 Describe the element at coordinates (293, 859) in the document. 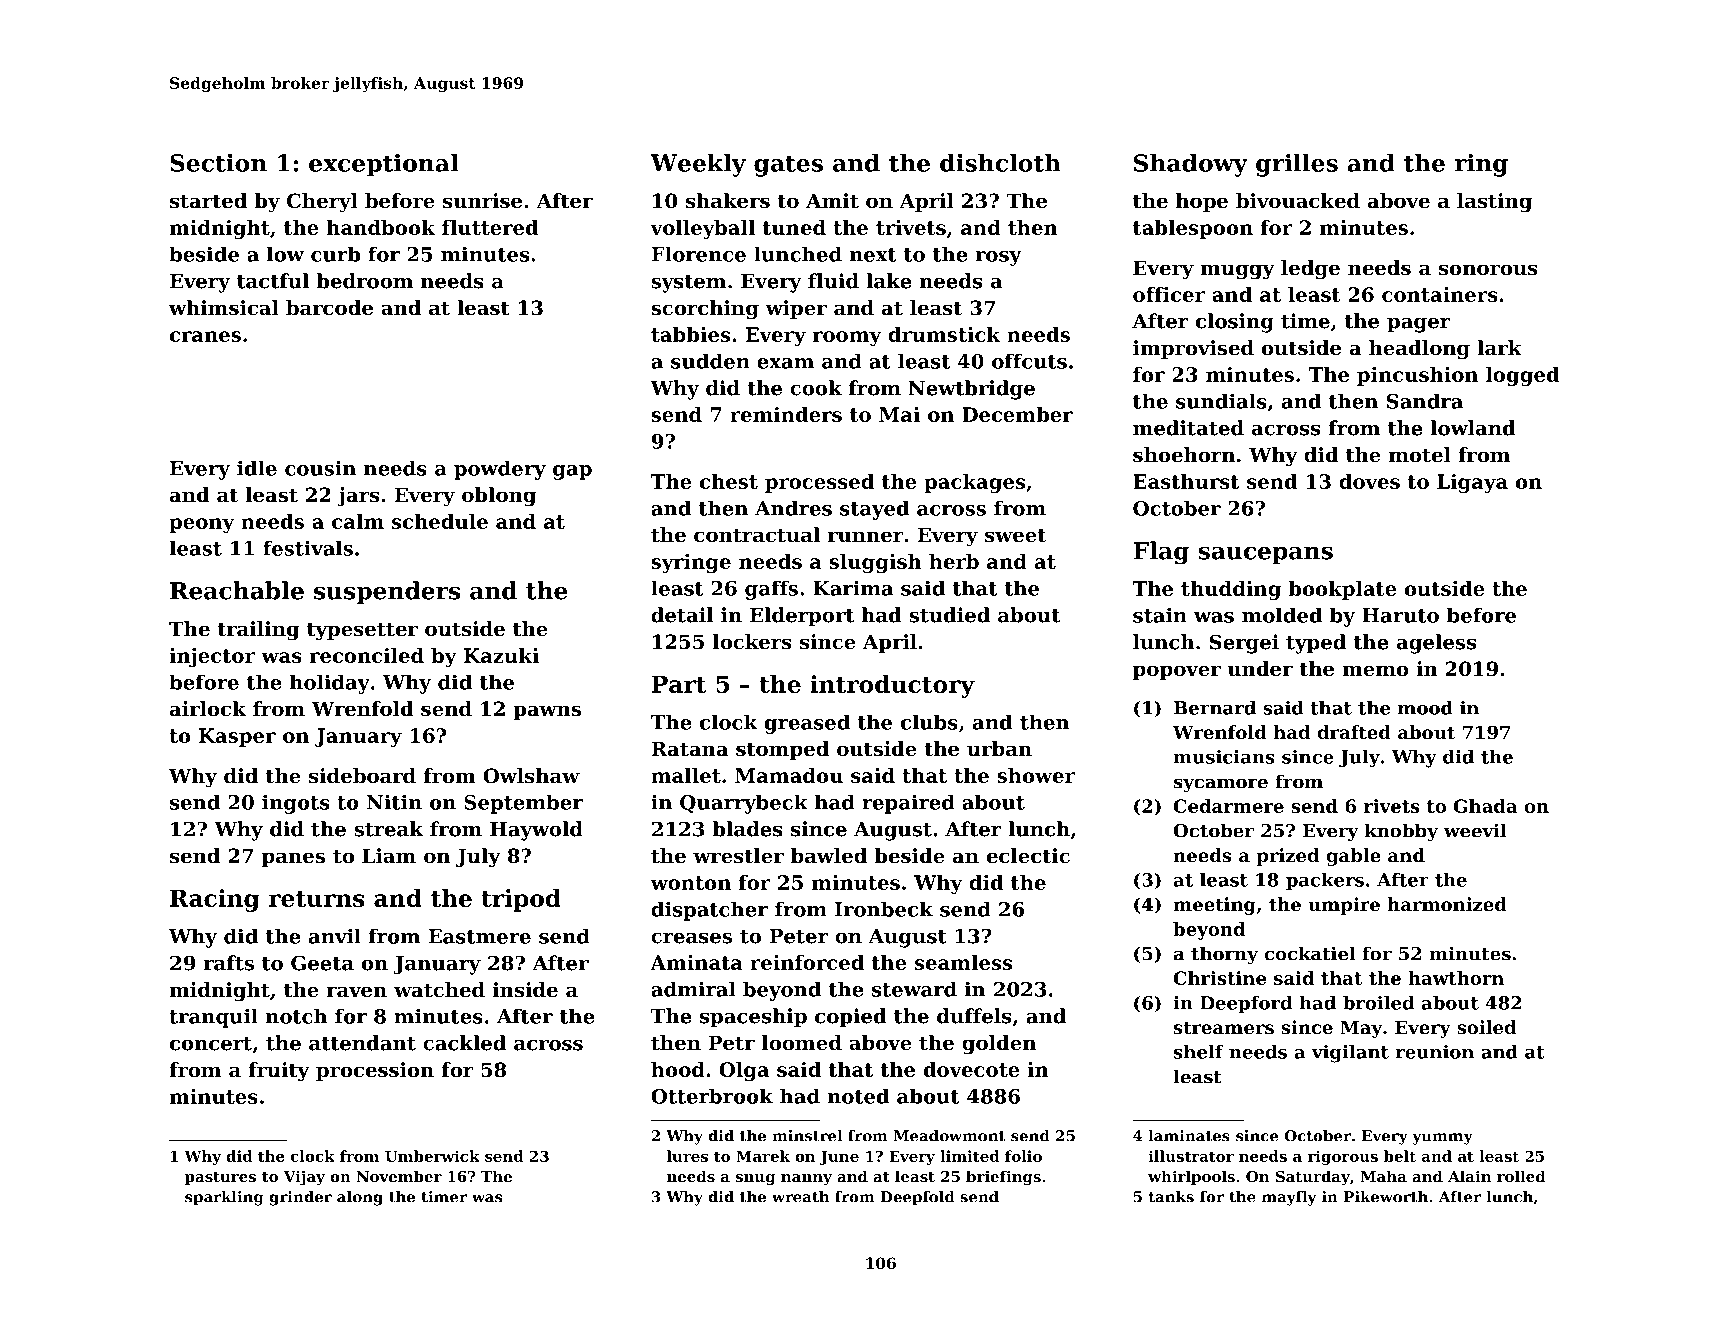

I see `panes` at that location.
